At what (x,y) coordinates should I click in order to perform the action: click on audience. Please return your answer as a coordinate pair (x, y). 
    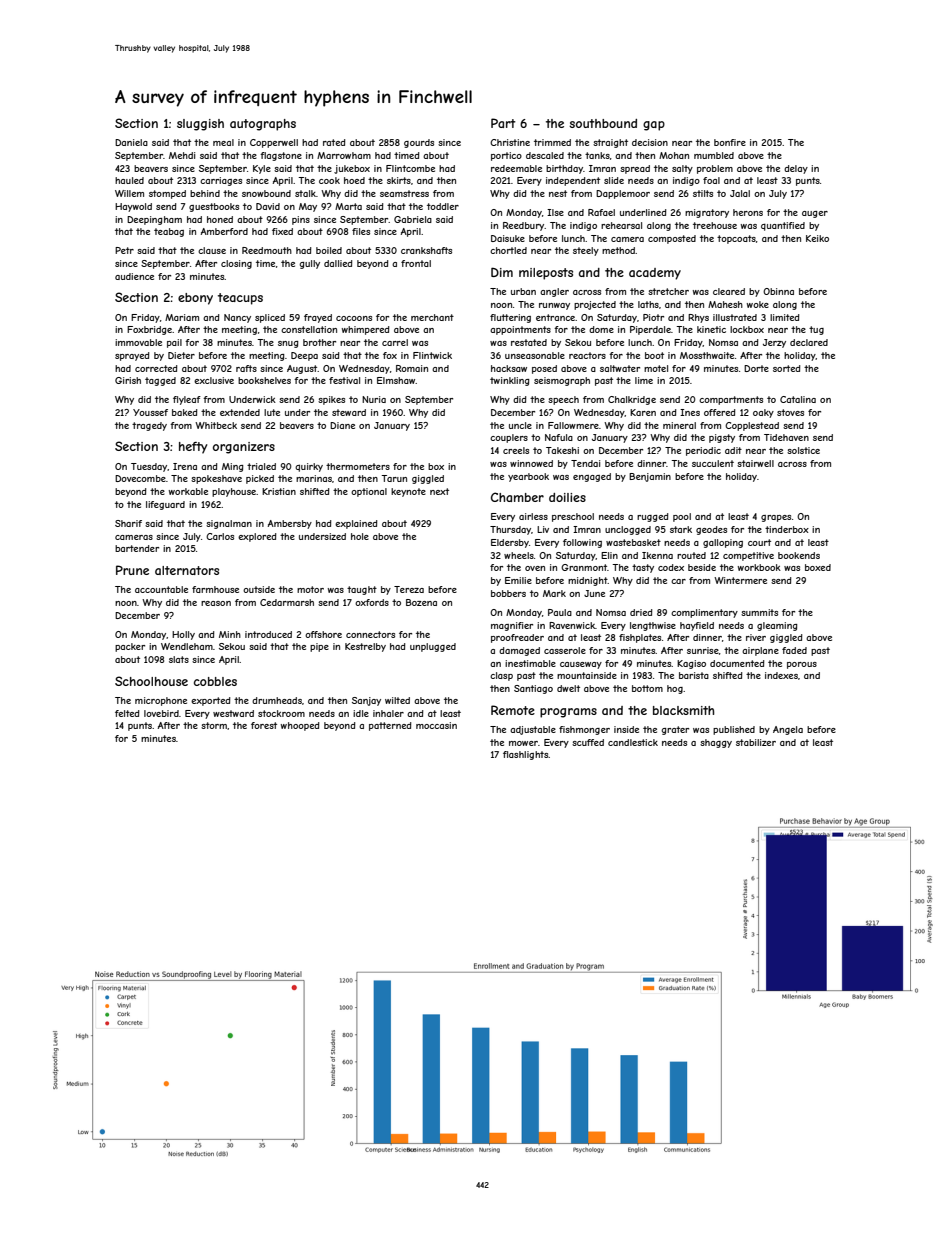
    Looking at the image, I should click on (134, 276).
